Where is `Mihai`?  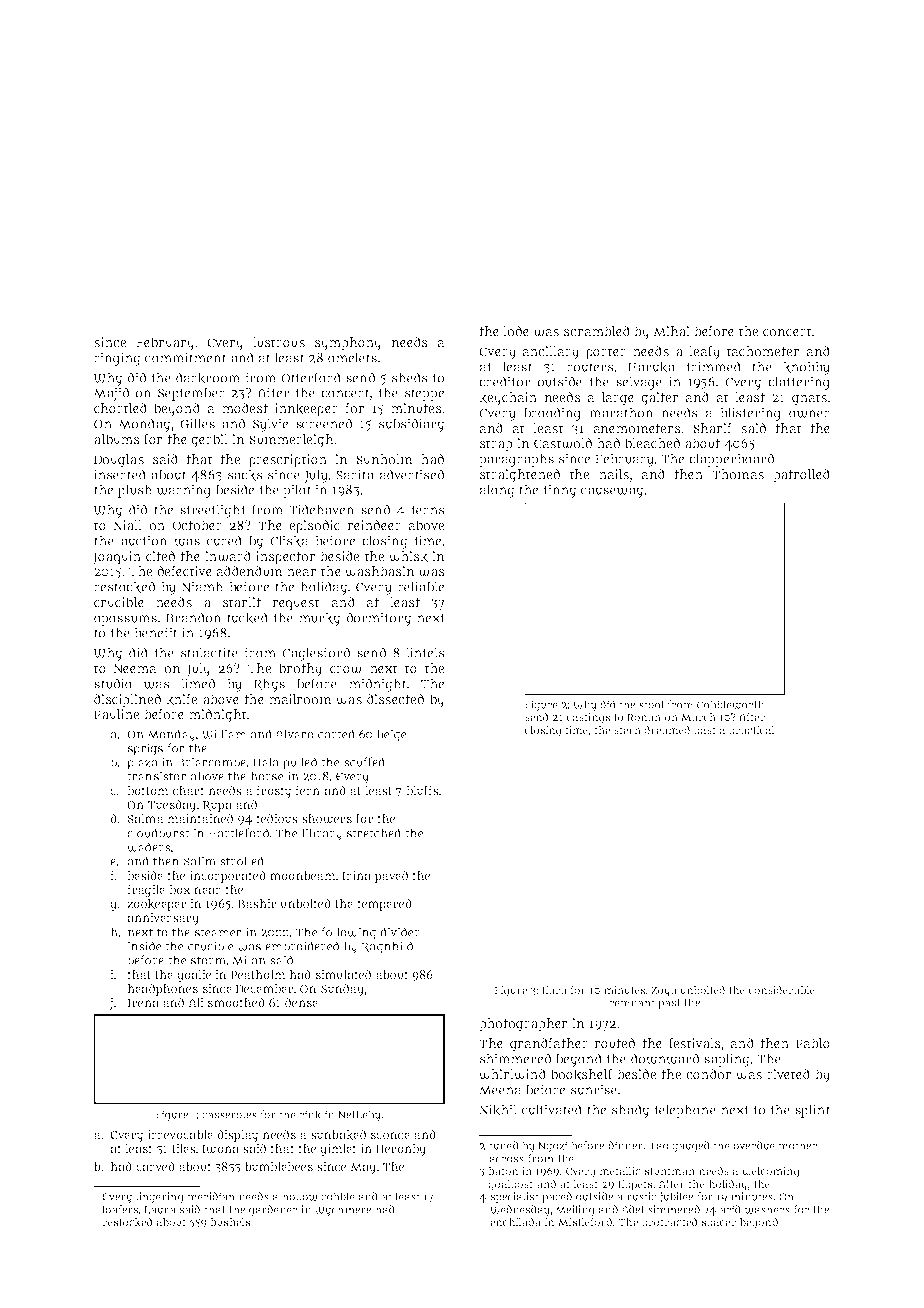
Mihai is located at coordinates (671, 331).
